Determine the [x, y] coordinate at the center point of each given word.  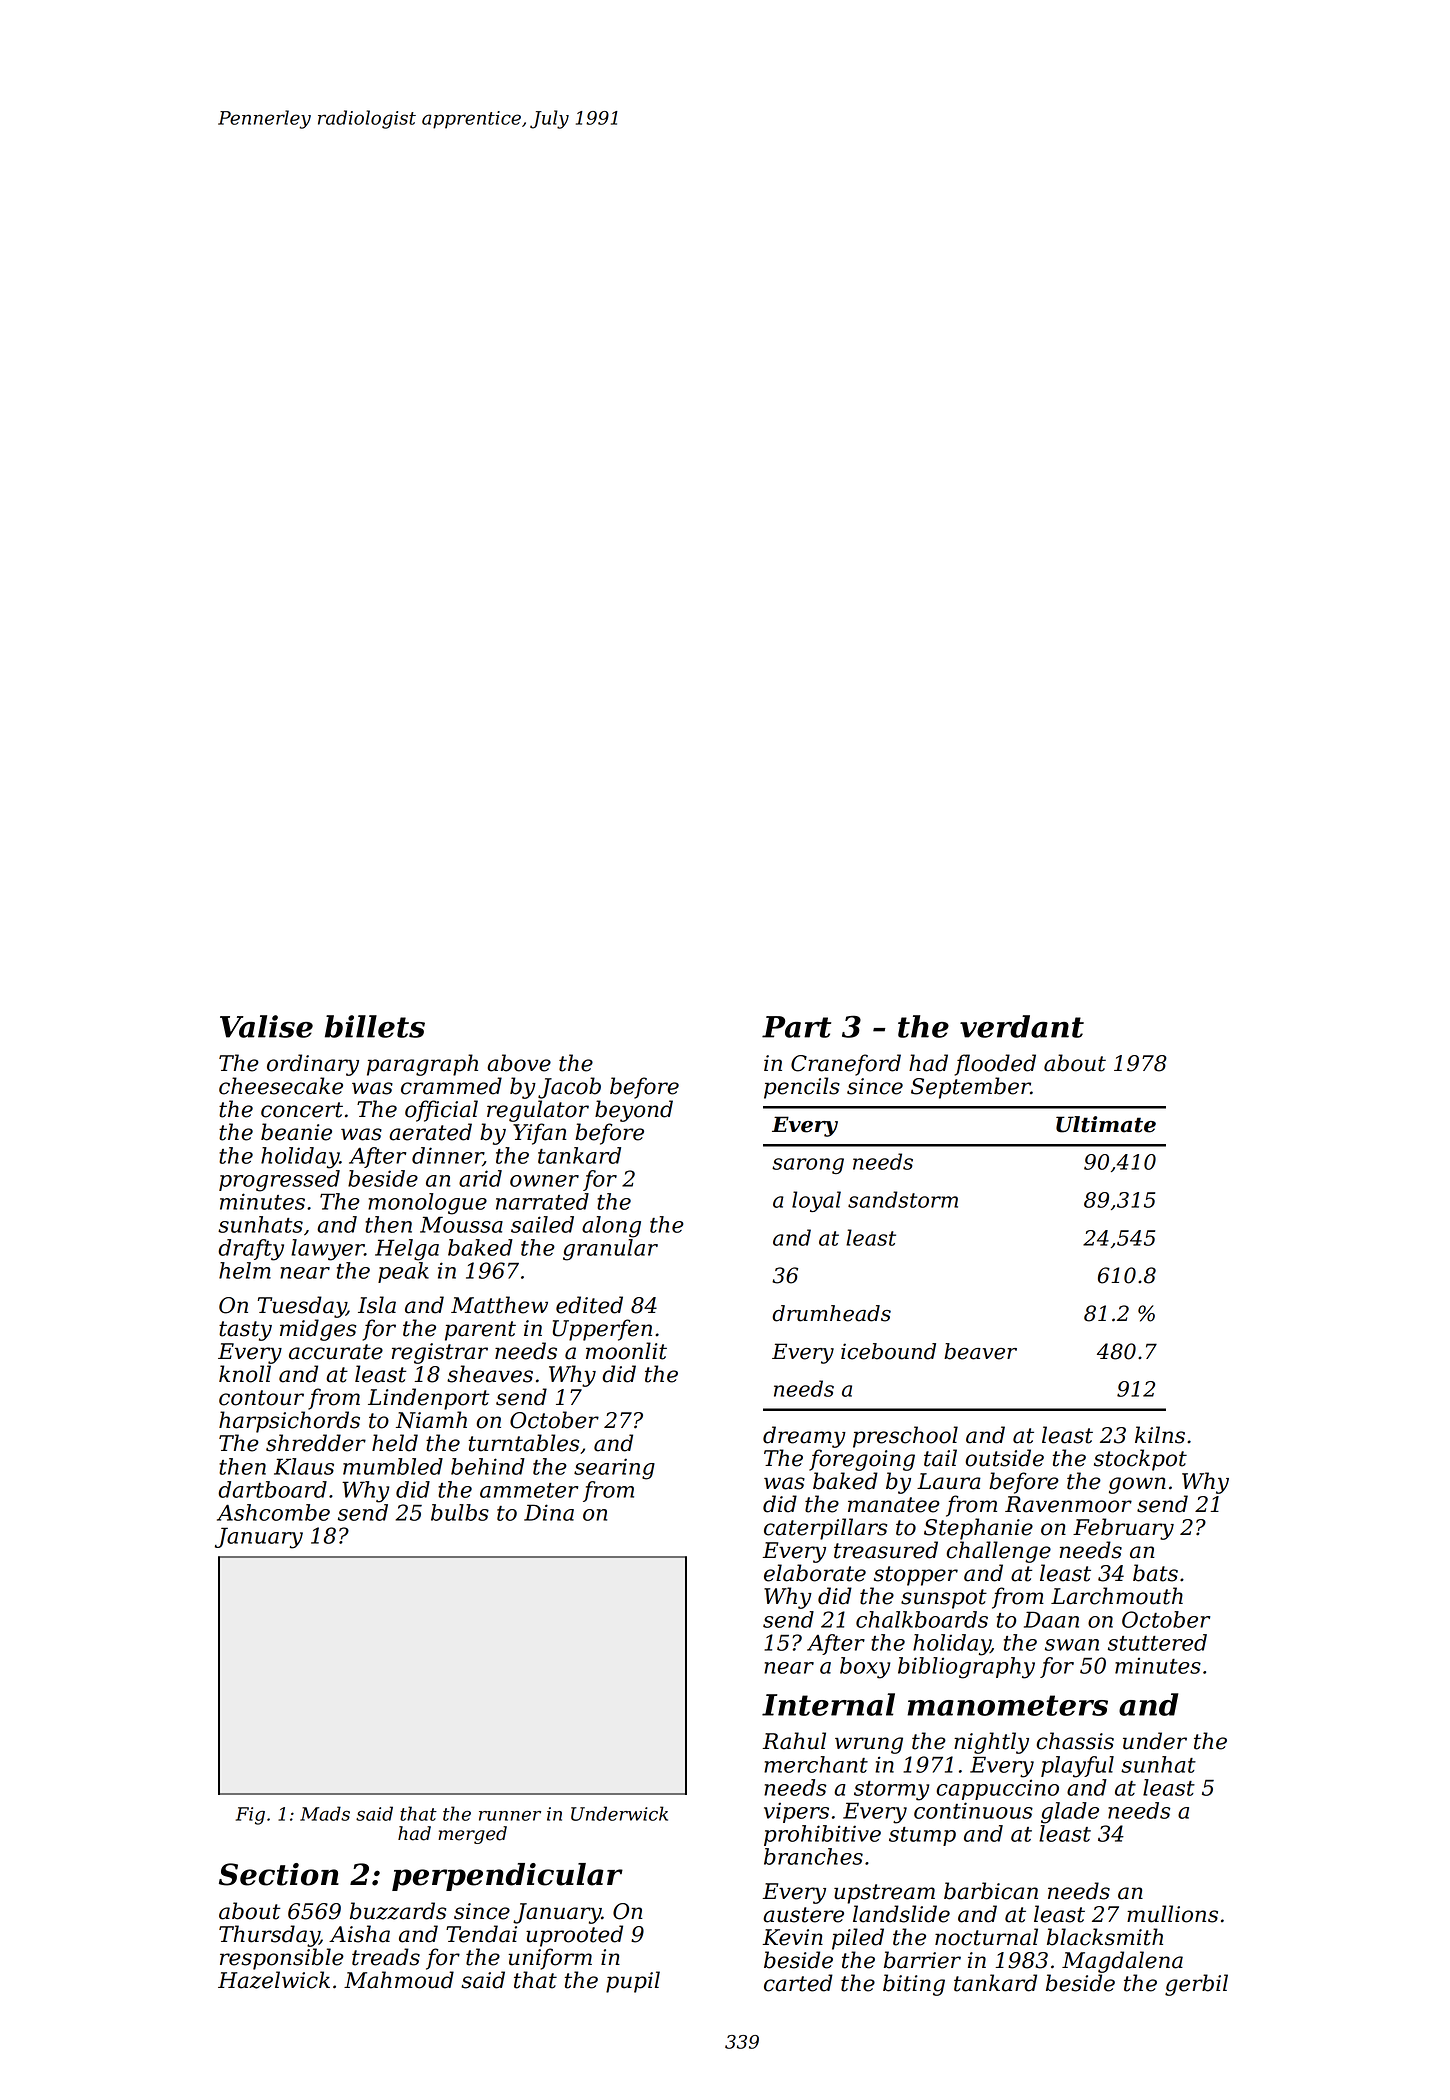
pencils [802, 1088]
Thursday [269, 1936]
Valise [266, 1026]
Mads [325, 1813]
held [395, 1443]
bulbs [460, 1512]
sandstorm [903, 1199]
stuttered [1157, 1642]
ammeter [529, 1490]
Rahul [794, 1741]
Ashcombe [273, 1512]
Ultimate [1106, 1124]
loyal [816, 1201]
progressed [279, 1181]
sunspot [944, 1599]
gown [1137, 1485]
